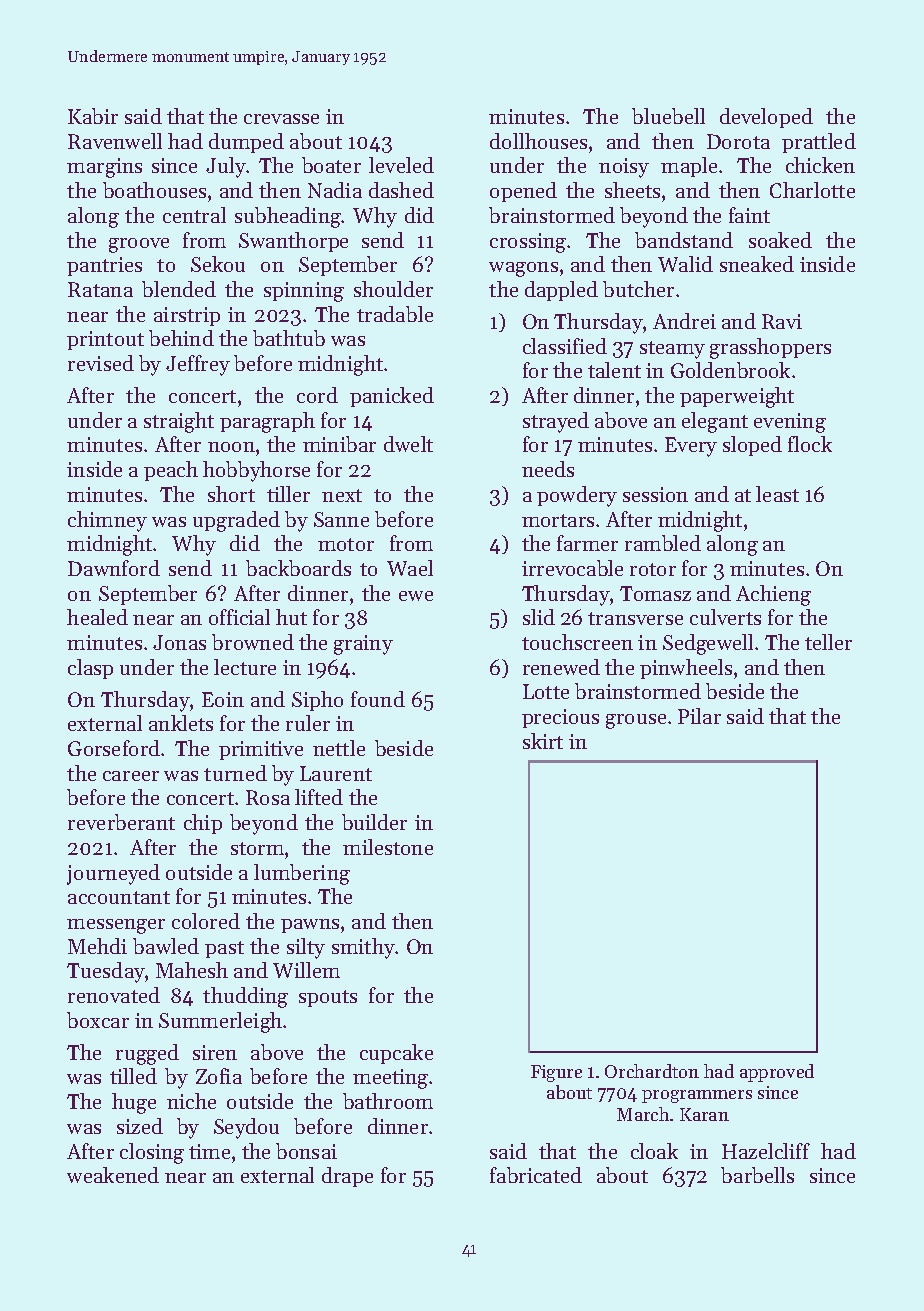  What do you see at coordinates (179, 642) in the screenshot?
I see `Jonas` at bounding box center [179, 642].
